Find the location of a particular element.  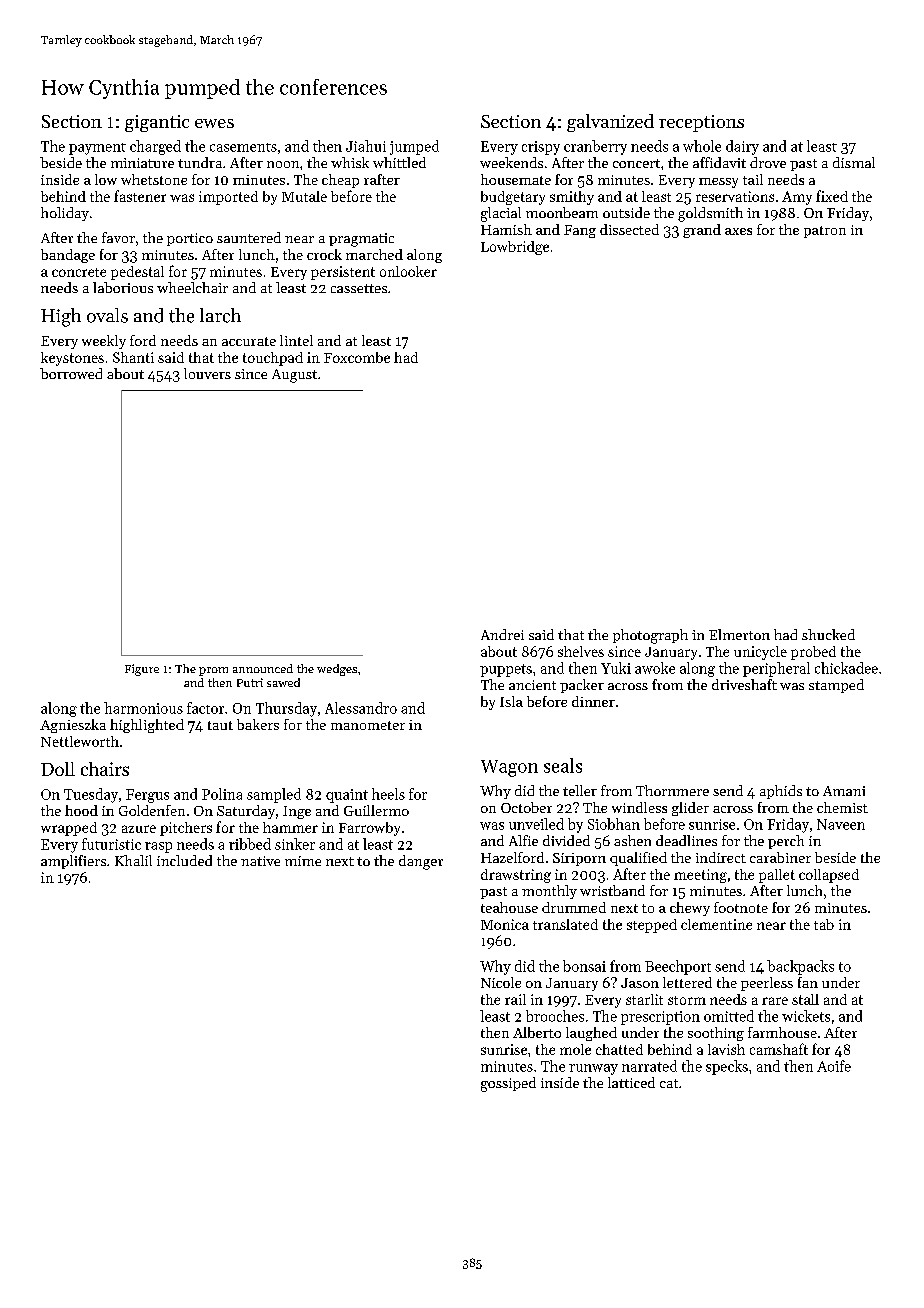

peerless is located at coordinates (767, 984).
